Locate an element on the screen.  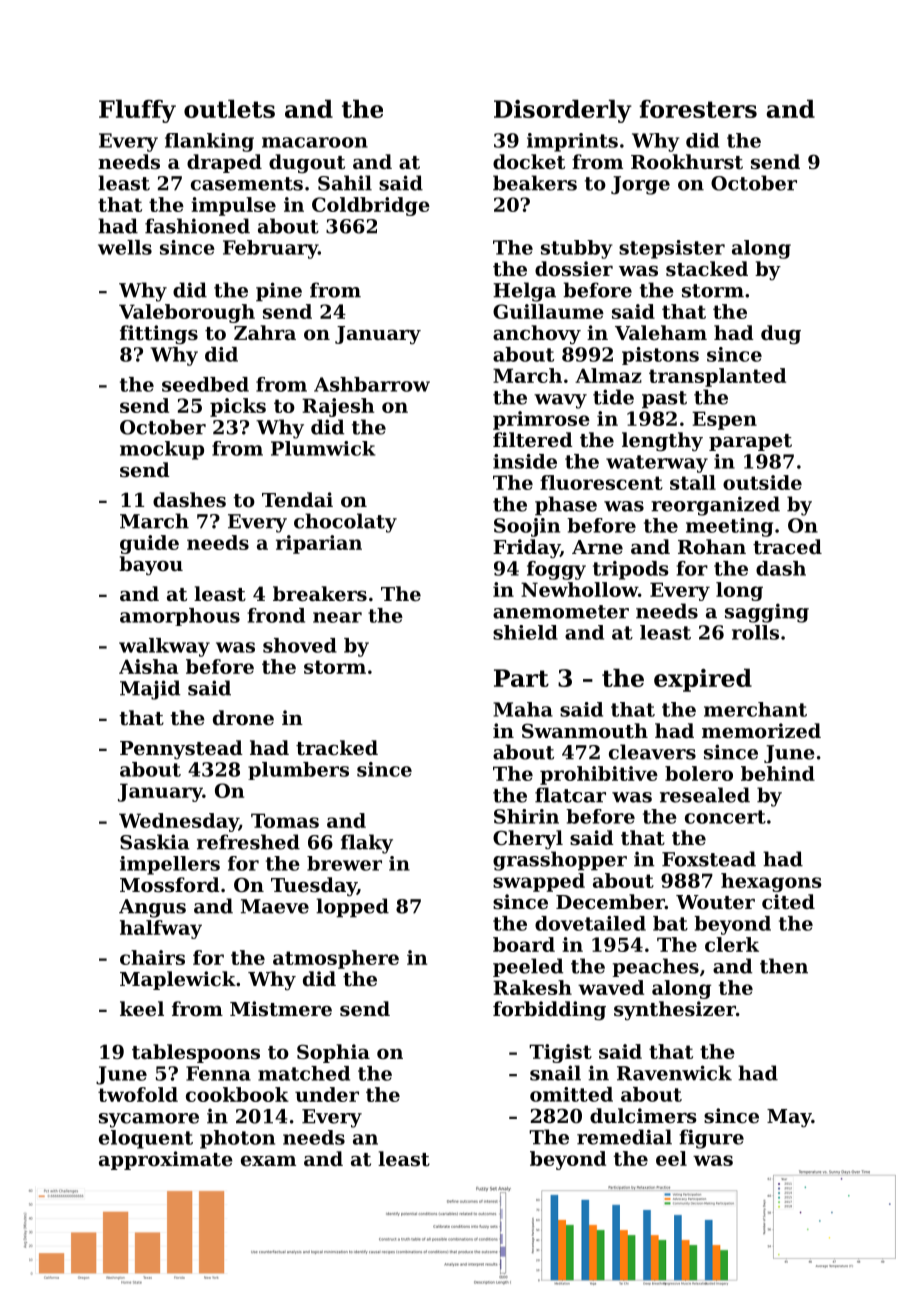
Ravenwick is located at coordinates (674, 1073).
